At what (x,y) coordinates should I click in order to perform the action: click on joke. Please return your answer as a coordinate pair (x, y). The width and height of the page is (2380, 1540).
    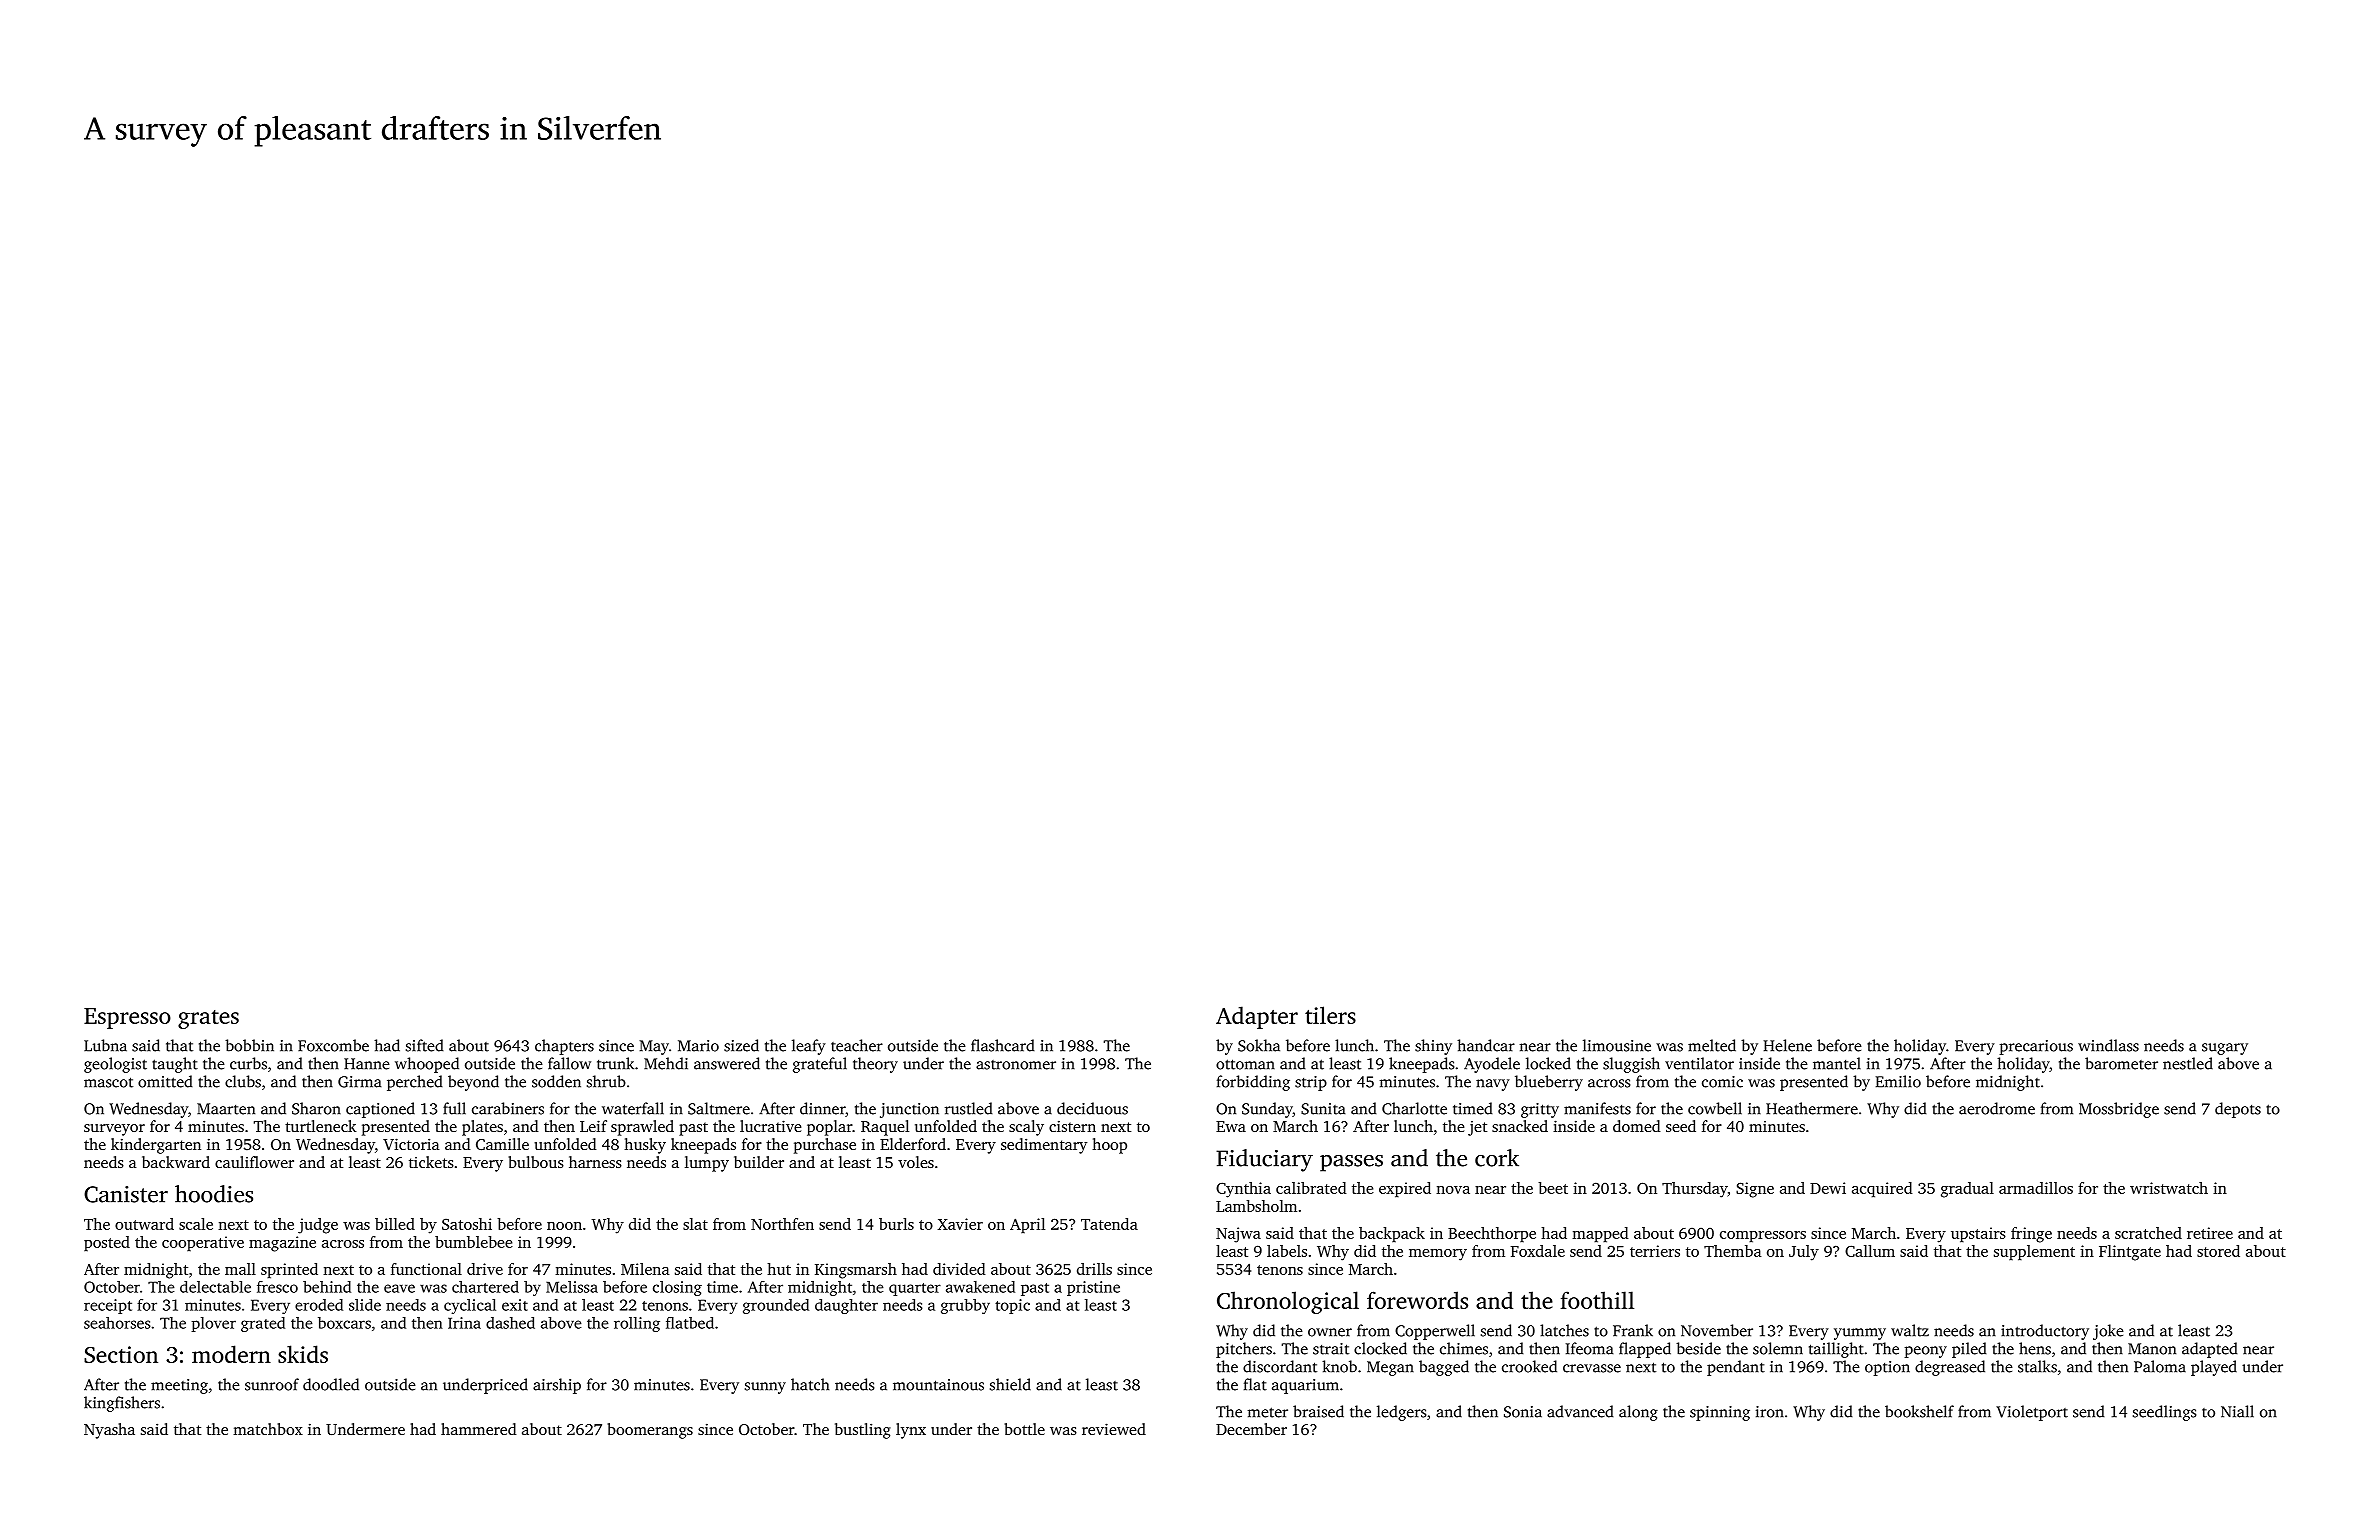
    Looking at the image, I should click on (2108, 1332).
